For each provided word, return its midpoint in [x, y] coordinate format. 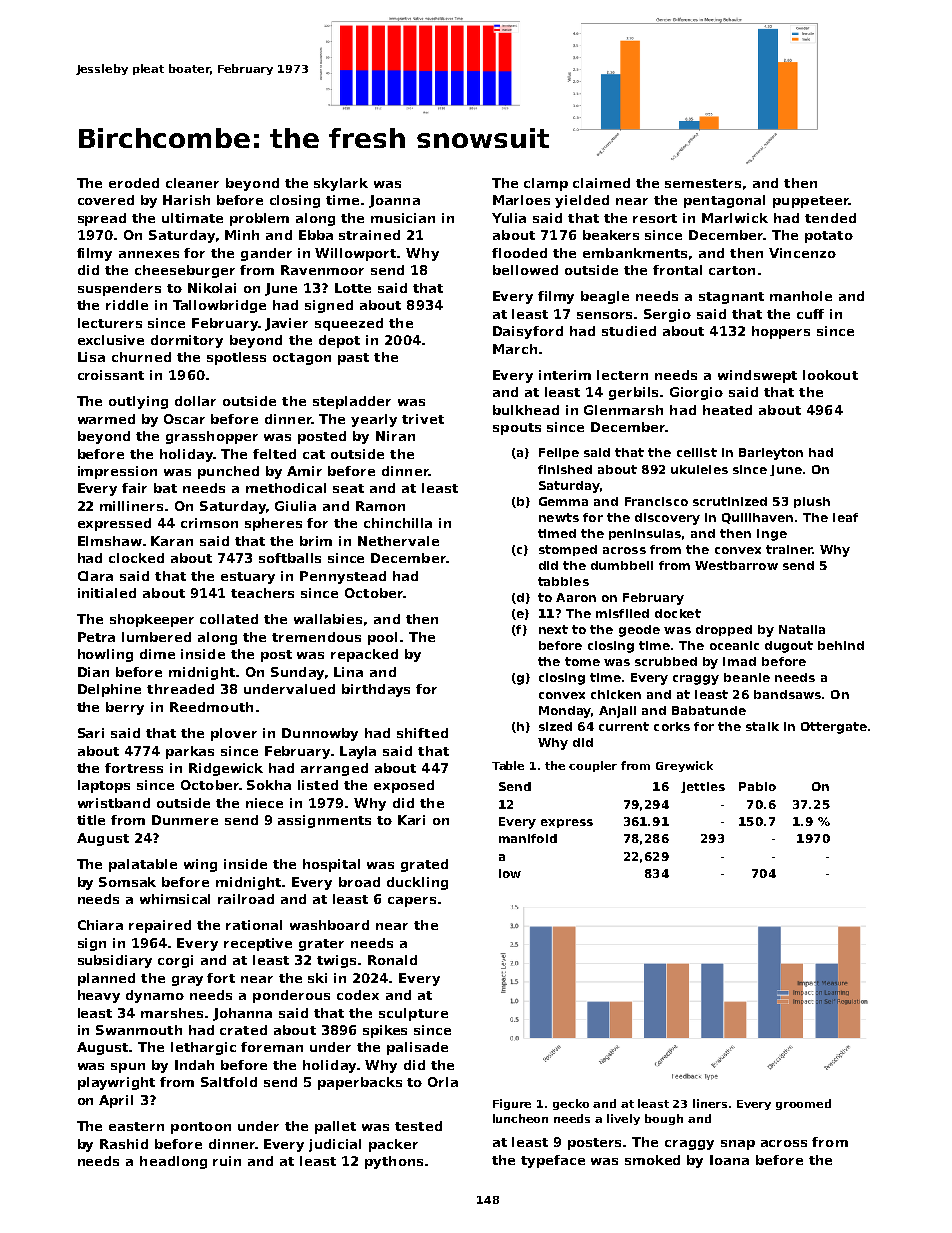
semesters [703, 183]
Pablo [757, 786]
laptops [104, 786]
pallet [335, 1127]
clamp [546, 184]
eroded [134, 183]
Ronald [392, 960]
